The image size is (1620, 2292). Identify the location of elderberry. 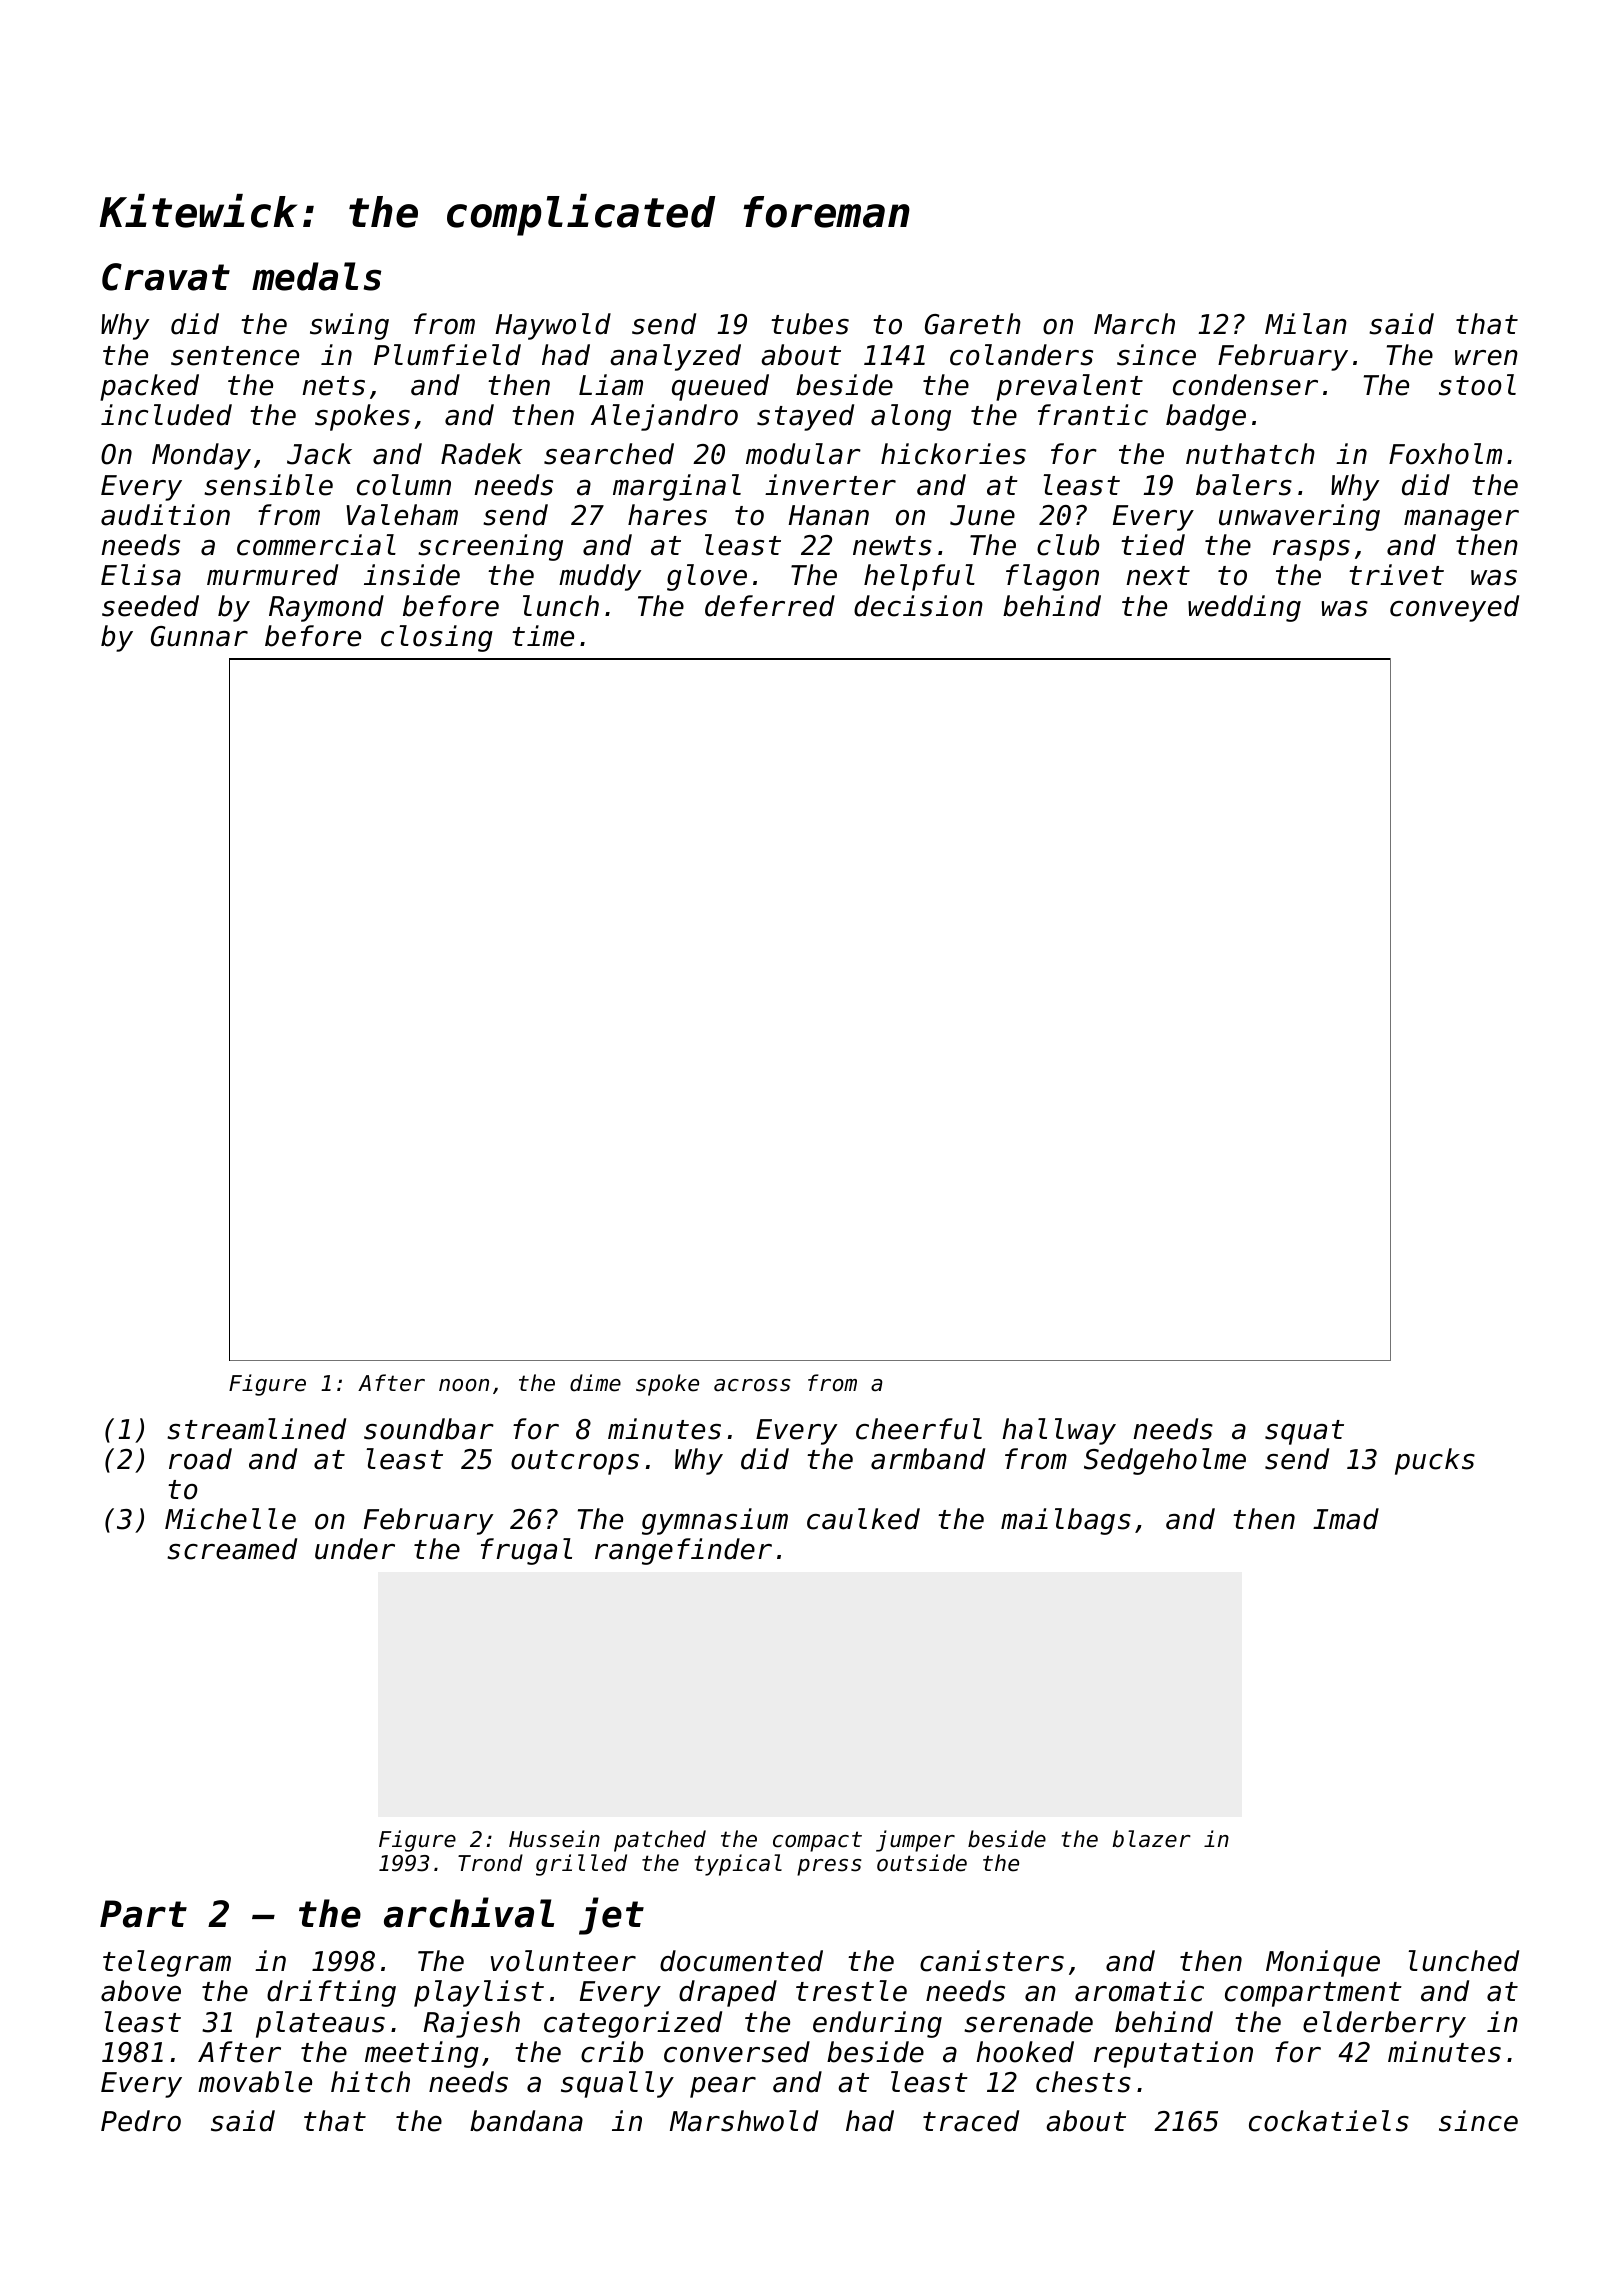
(1384, 2024).
